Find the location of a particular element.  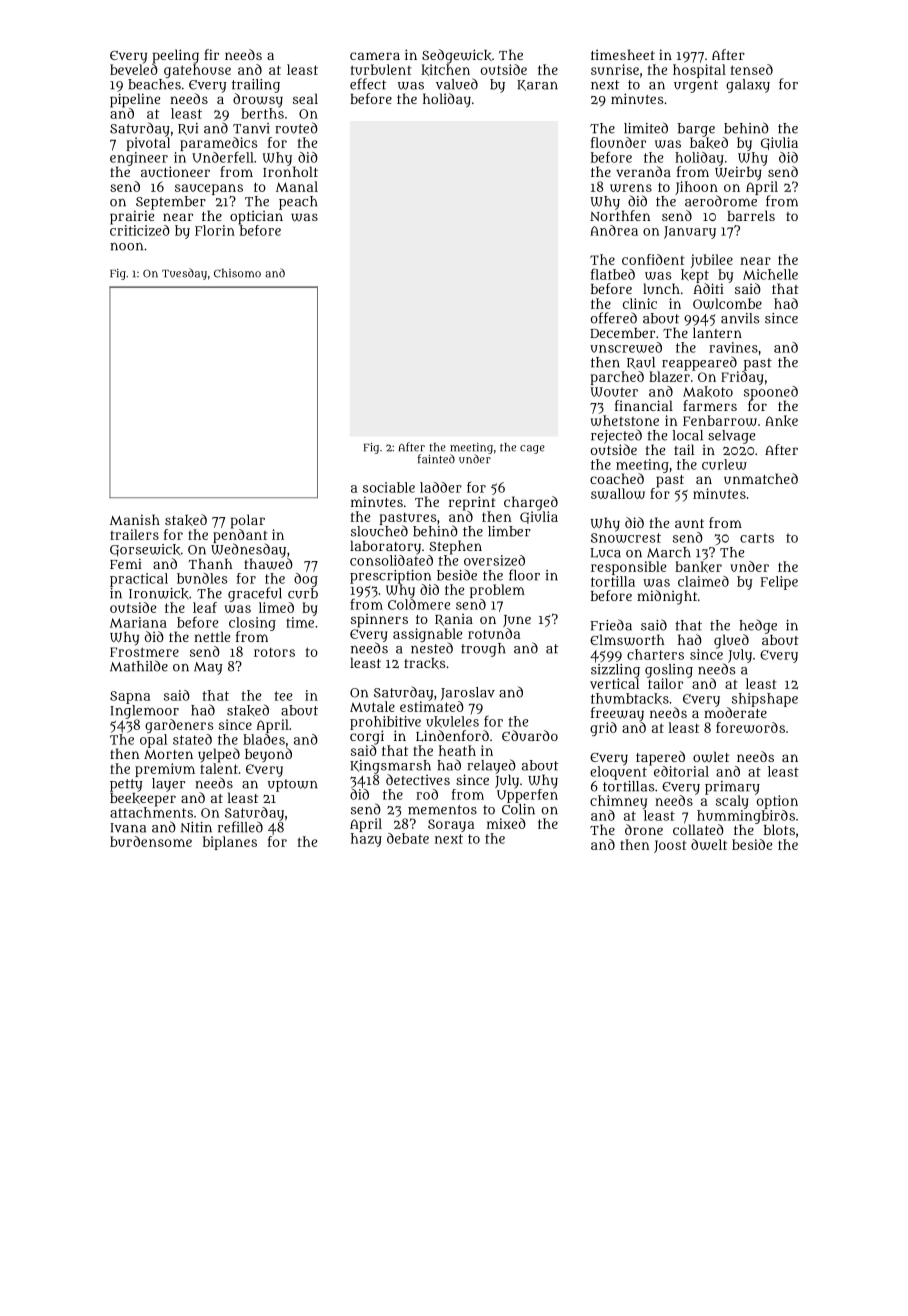

wrens is located at coordinates (631, 188).
